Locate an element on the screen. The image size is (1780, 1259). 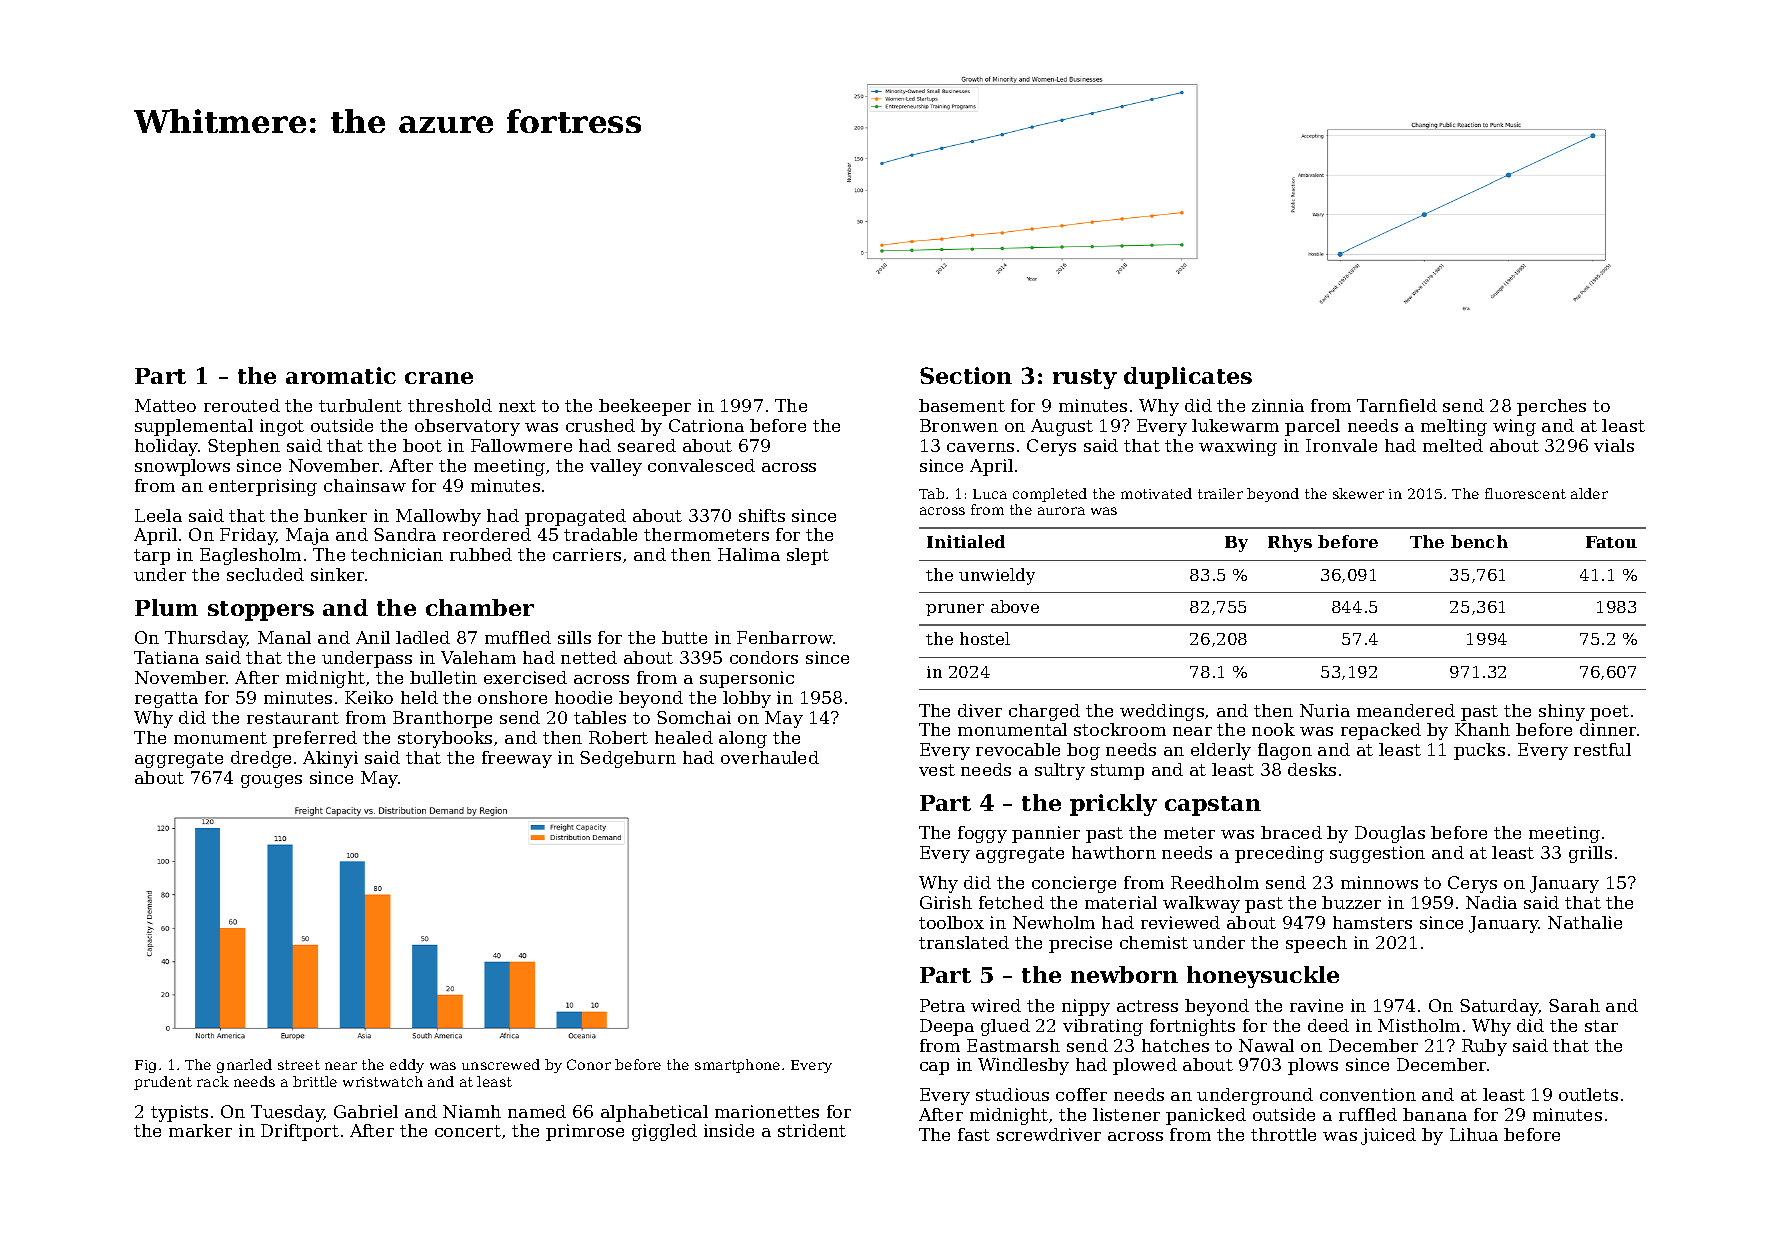
muffled is located at coordinates (518, 637).
